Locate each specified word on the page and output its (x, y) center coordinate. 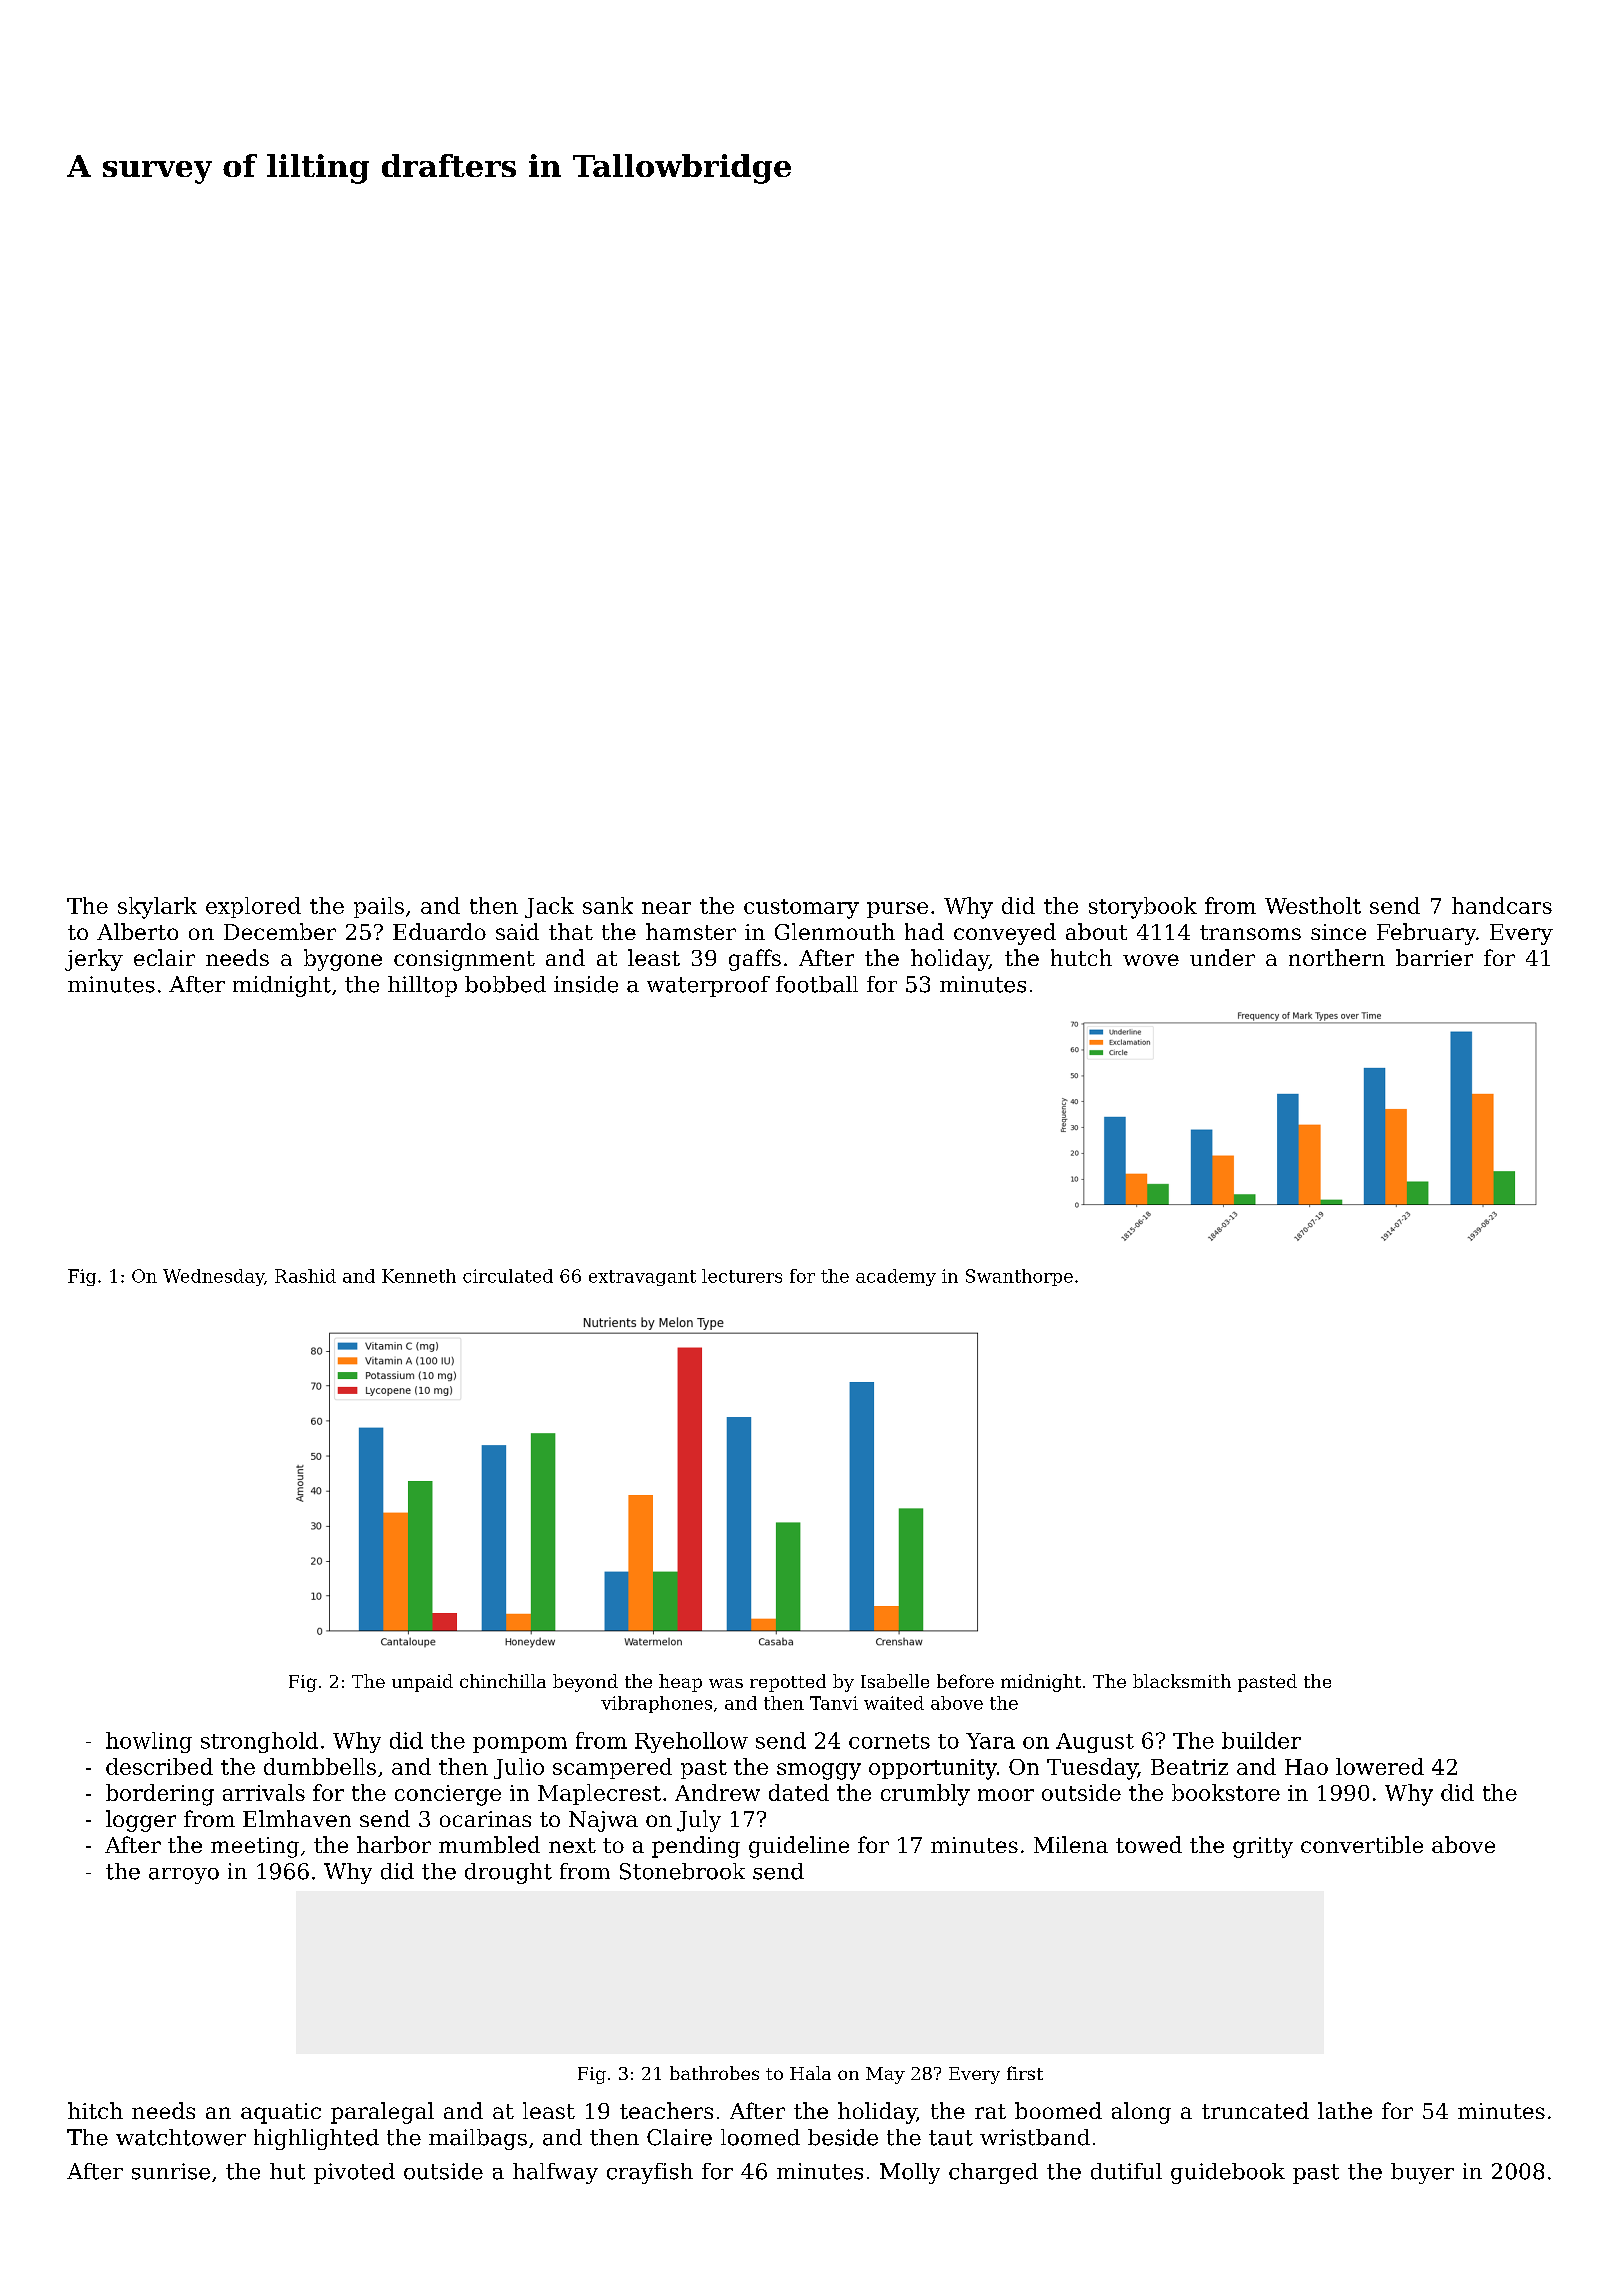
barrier (1434, 957)
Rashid (305, 1276)
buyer (1422, 2173)
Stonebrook (682, 1871)
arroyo (184, 1876)
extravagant (642, 1278)
